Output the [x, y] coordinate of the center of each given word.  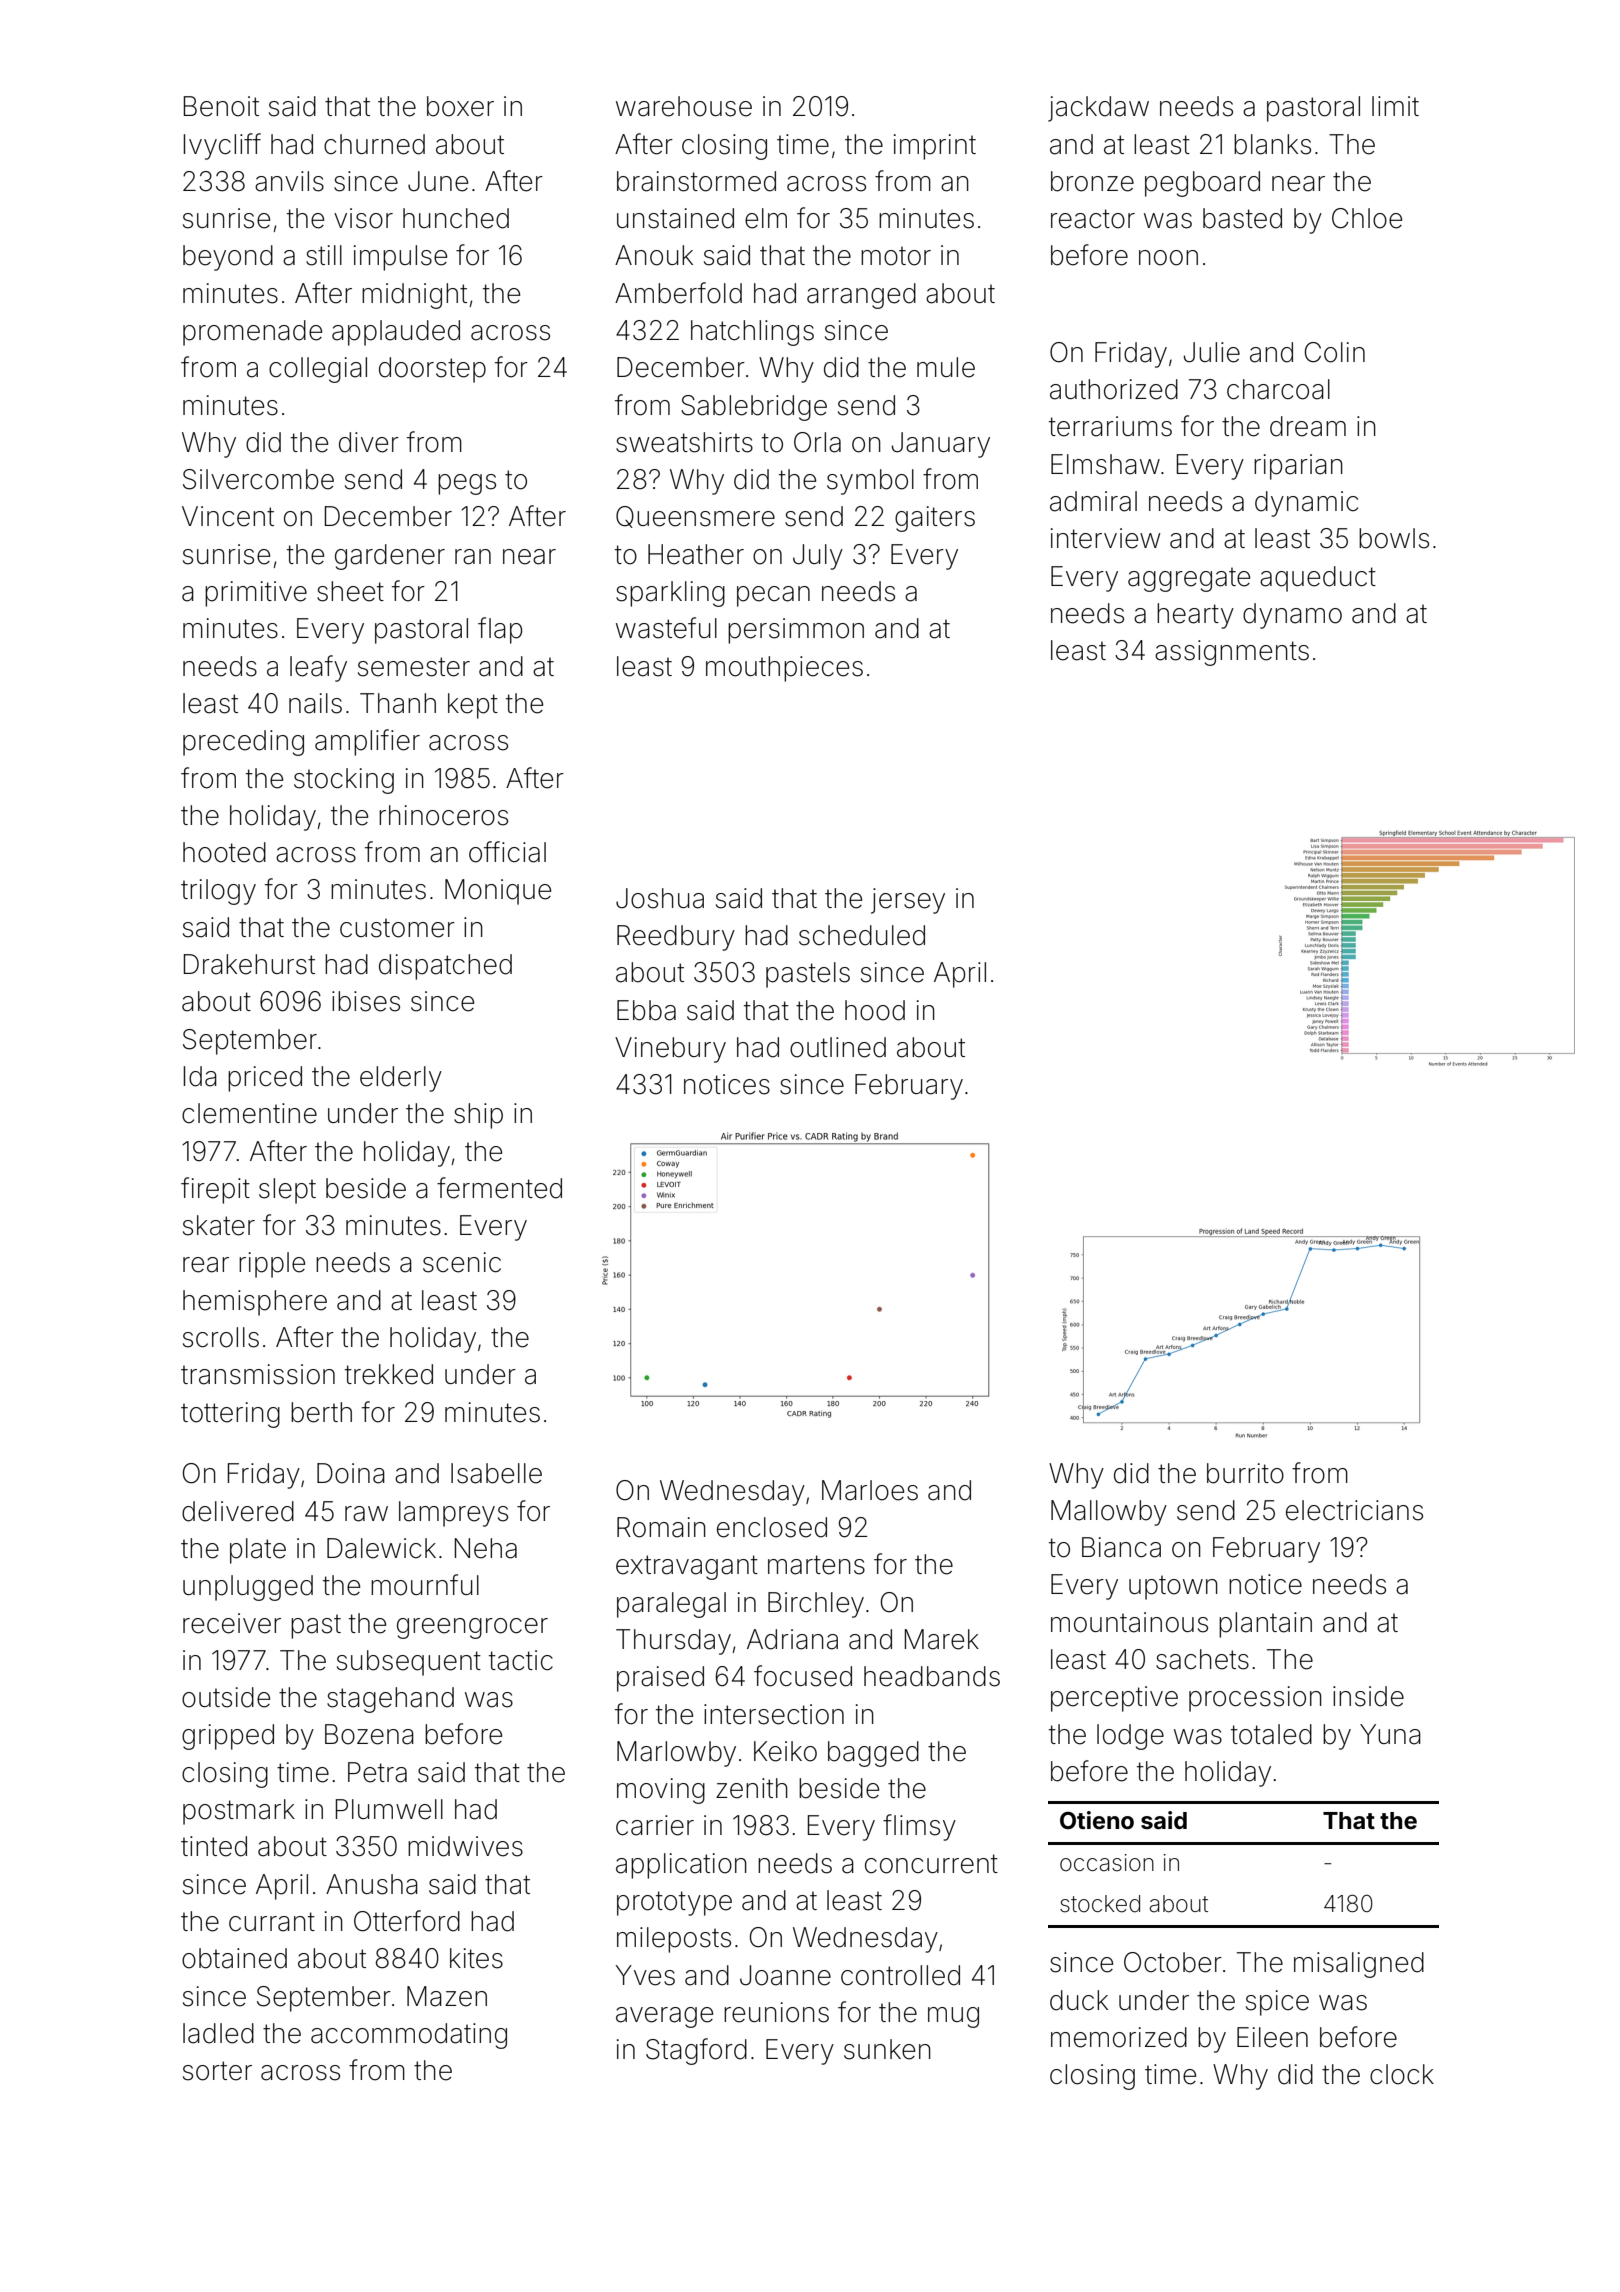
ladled [218, 2033]
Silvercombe [258, 479]
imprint [935, 147]
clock [1402, 2074]
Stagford [696, 2051]
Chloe [1367, 218]
